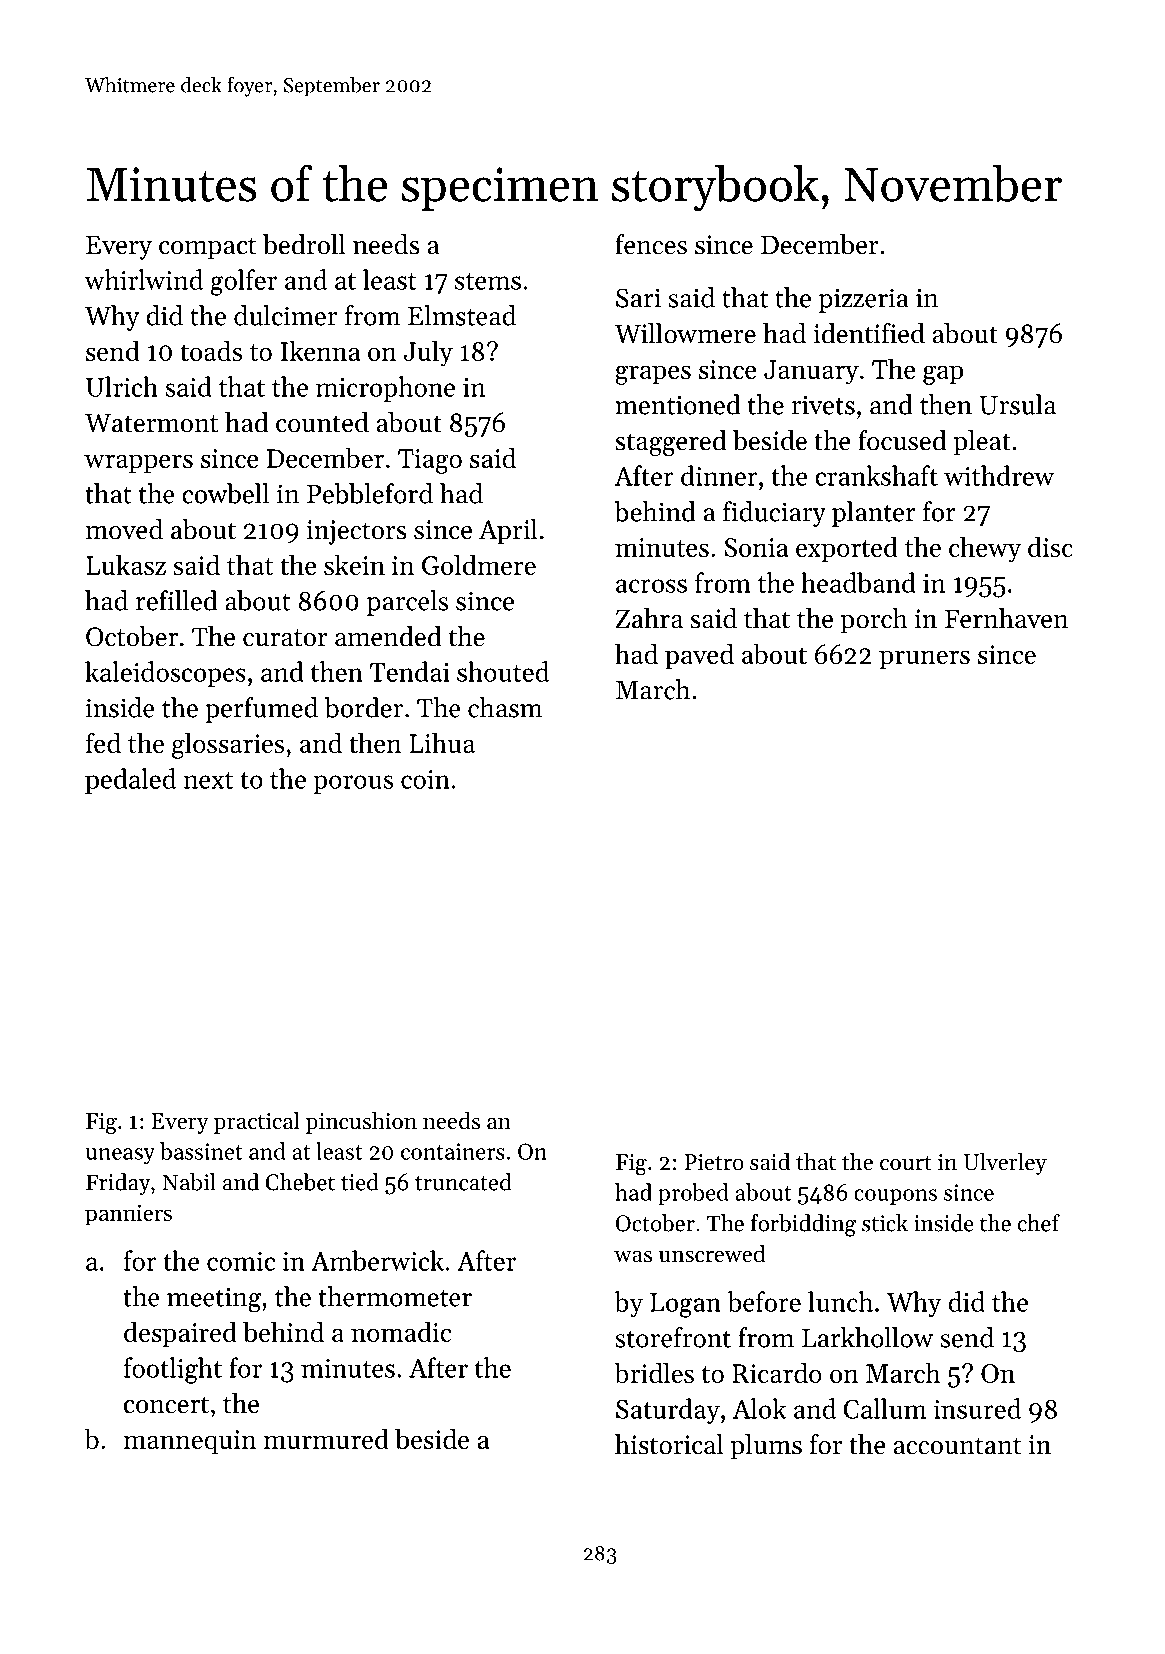 Image resolution: width=1165 pixels, height=1654 pixels. What do you see at coordinates (166, 1405) in the image?
I see `concert` at bounding box center [166, 1405].
